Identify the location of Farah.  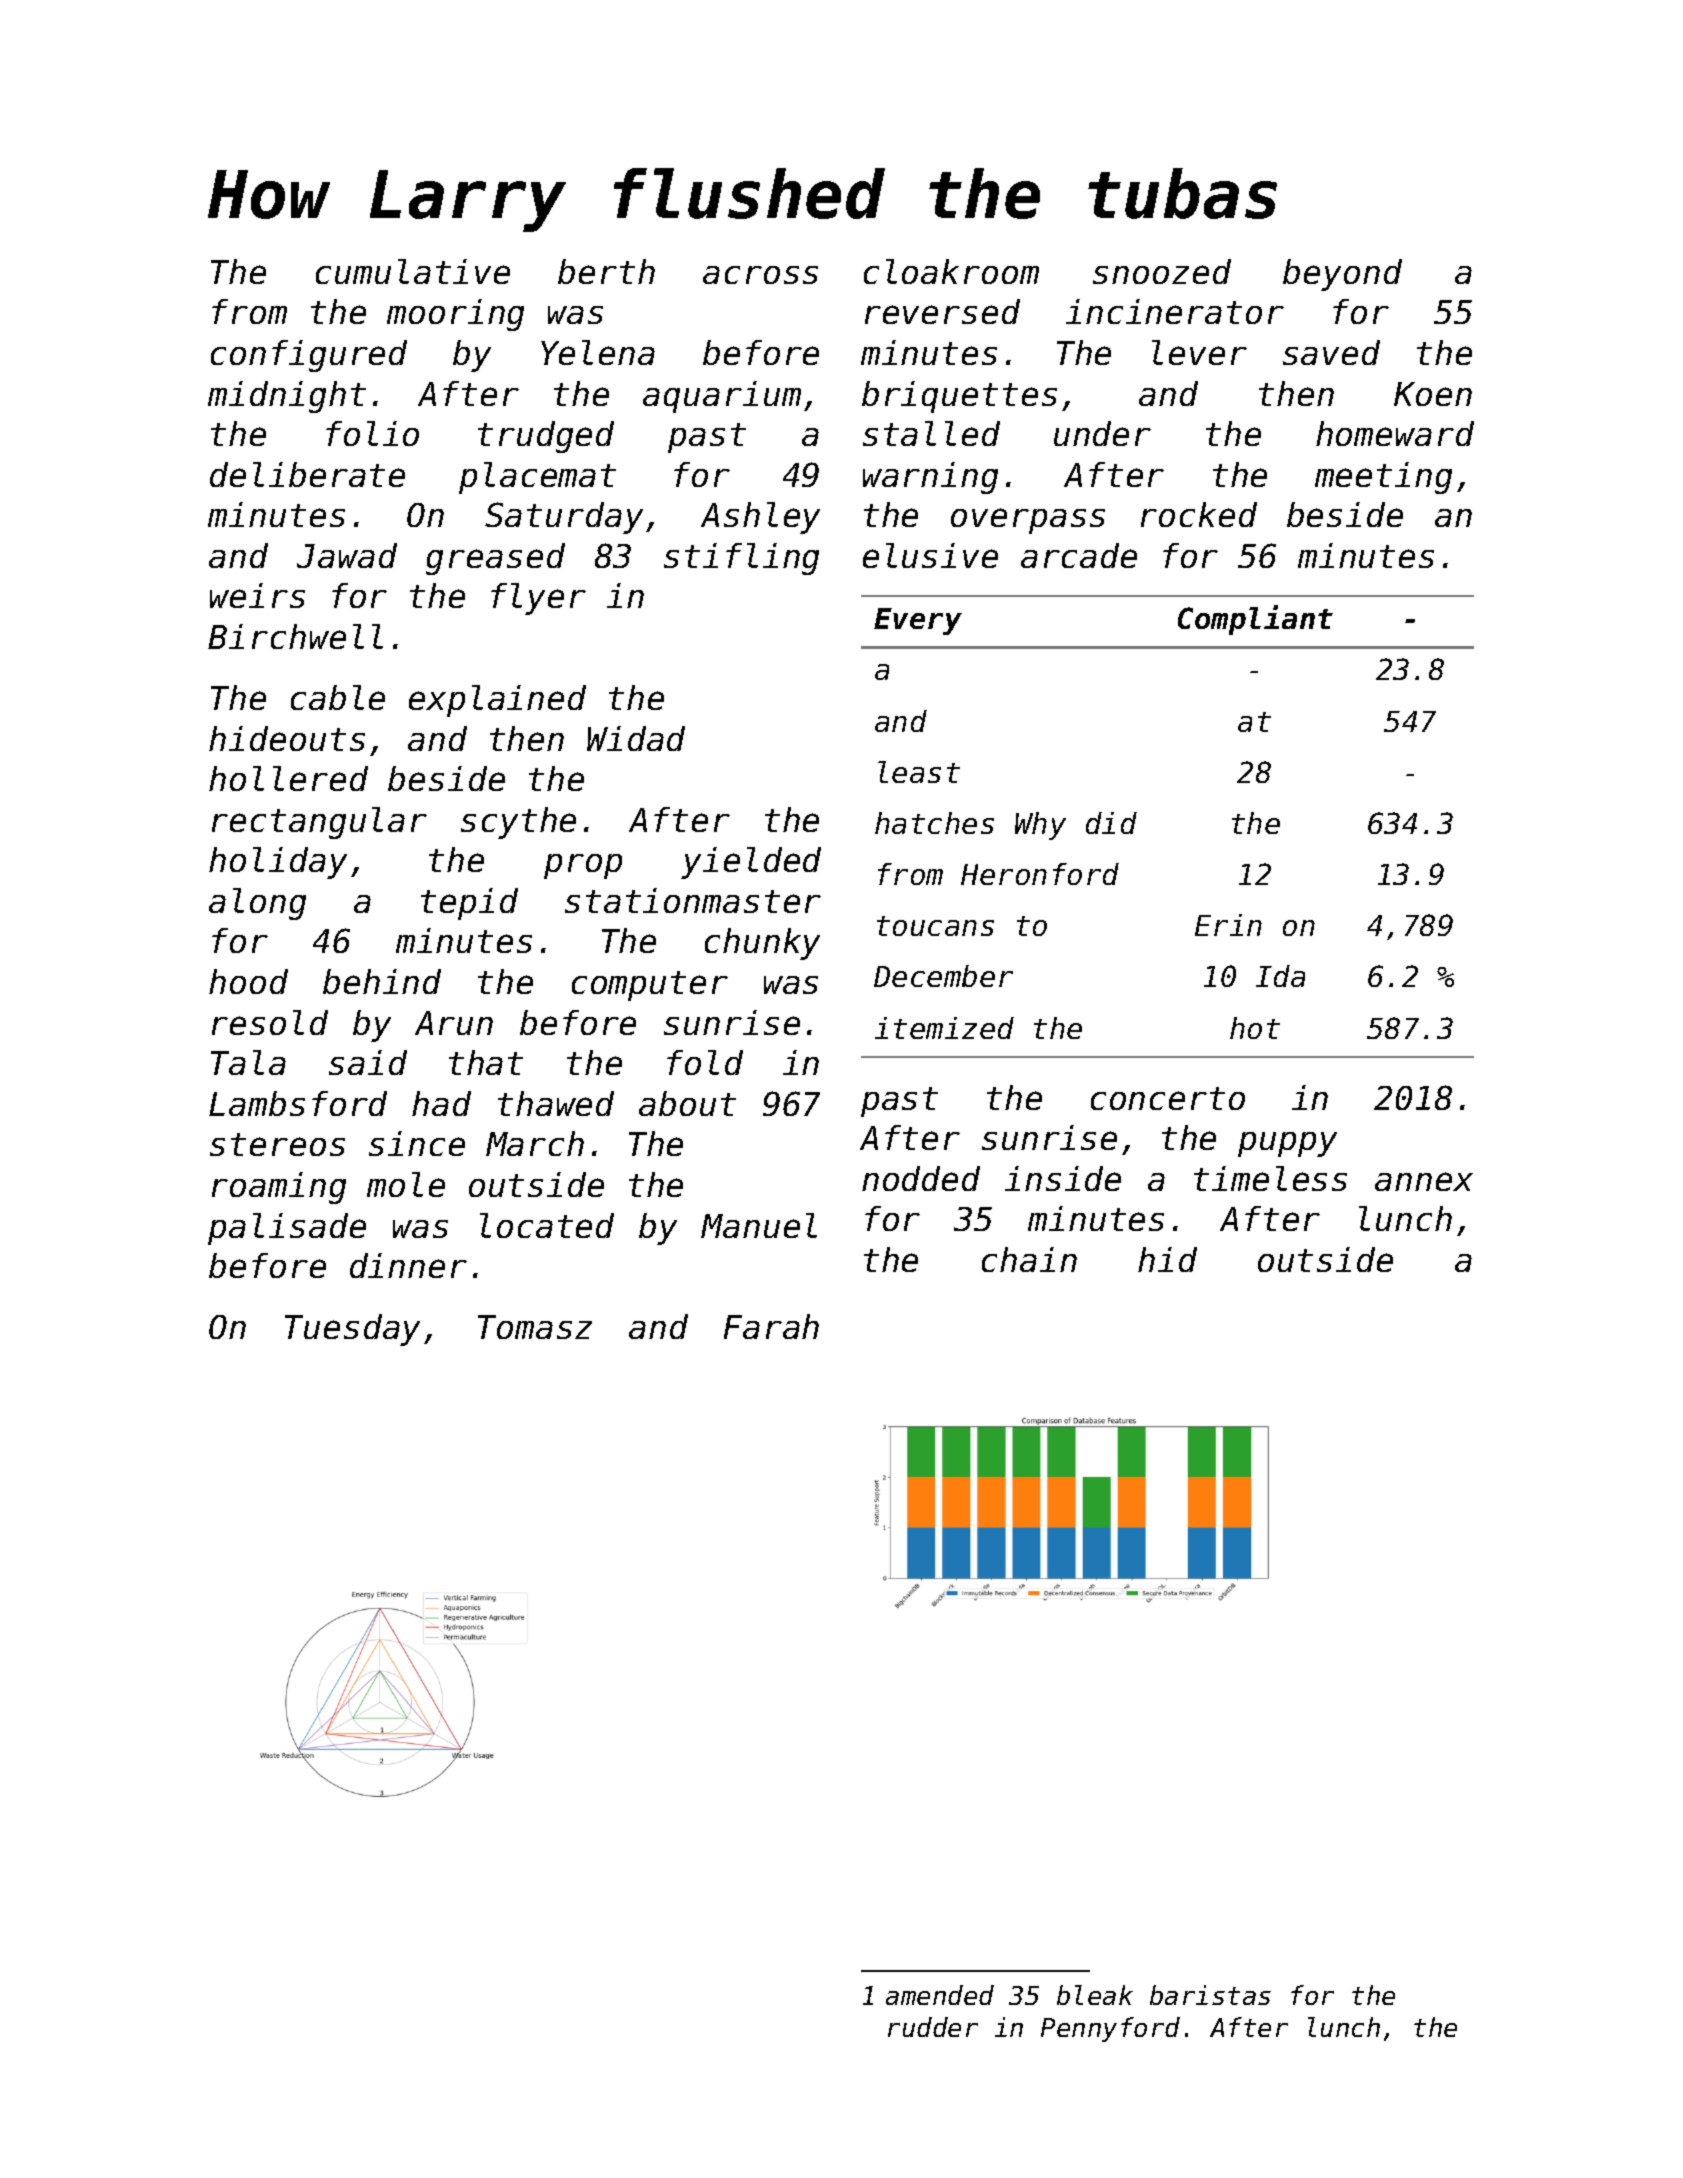
(771, 1326).
